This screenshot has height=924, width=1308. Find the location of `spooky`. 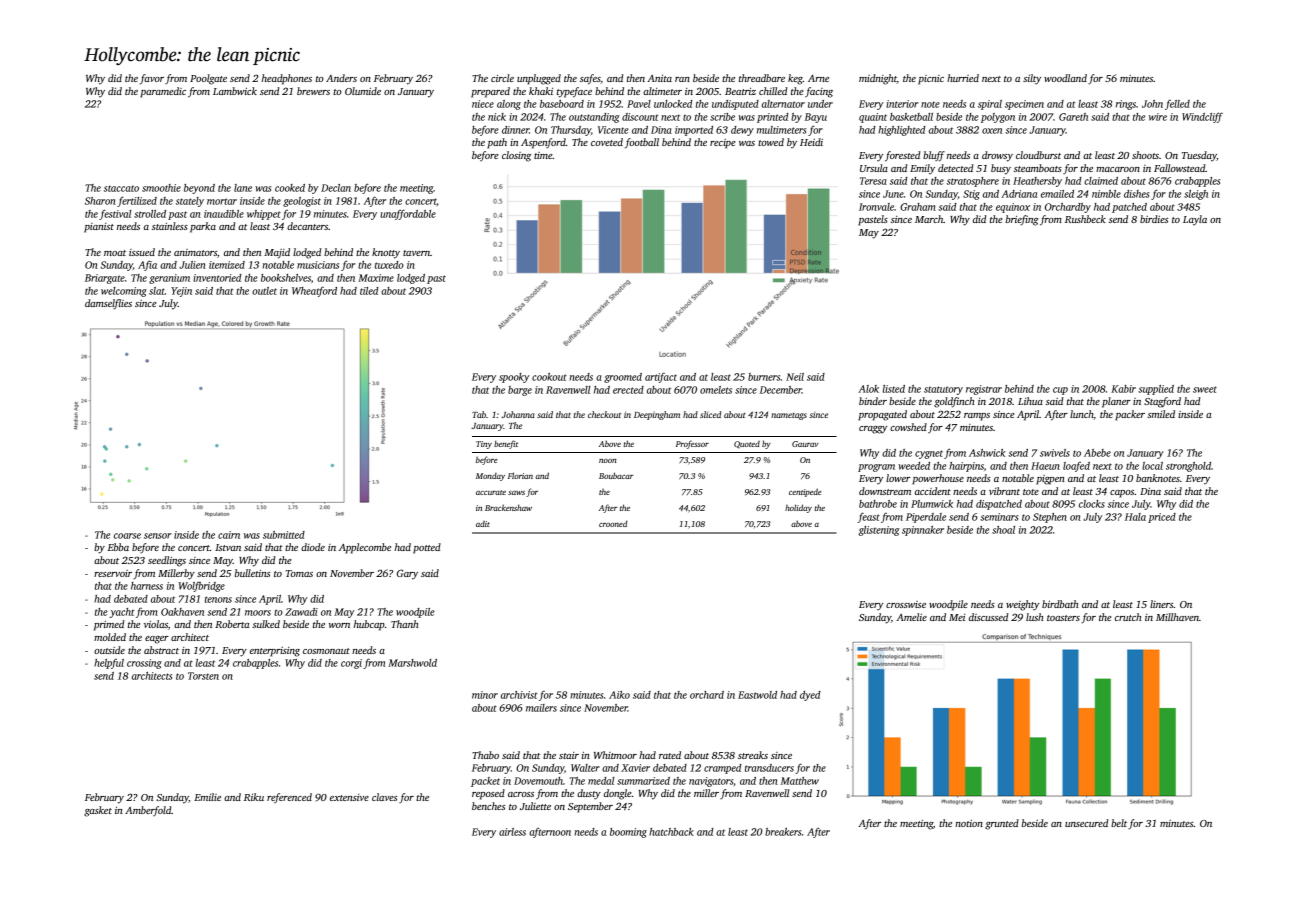

spooky is located at coordinates (514, 378).
